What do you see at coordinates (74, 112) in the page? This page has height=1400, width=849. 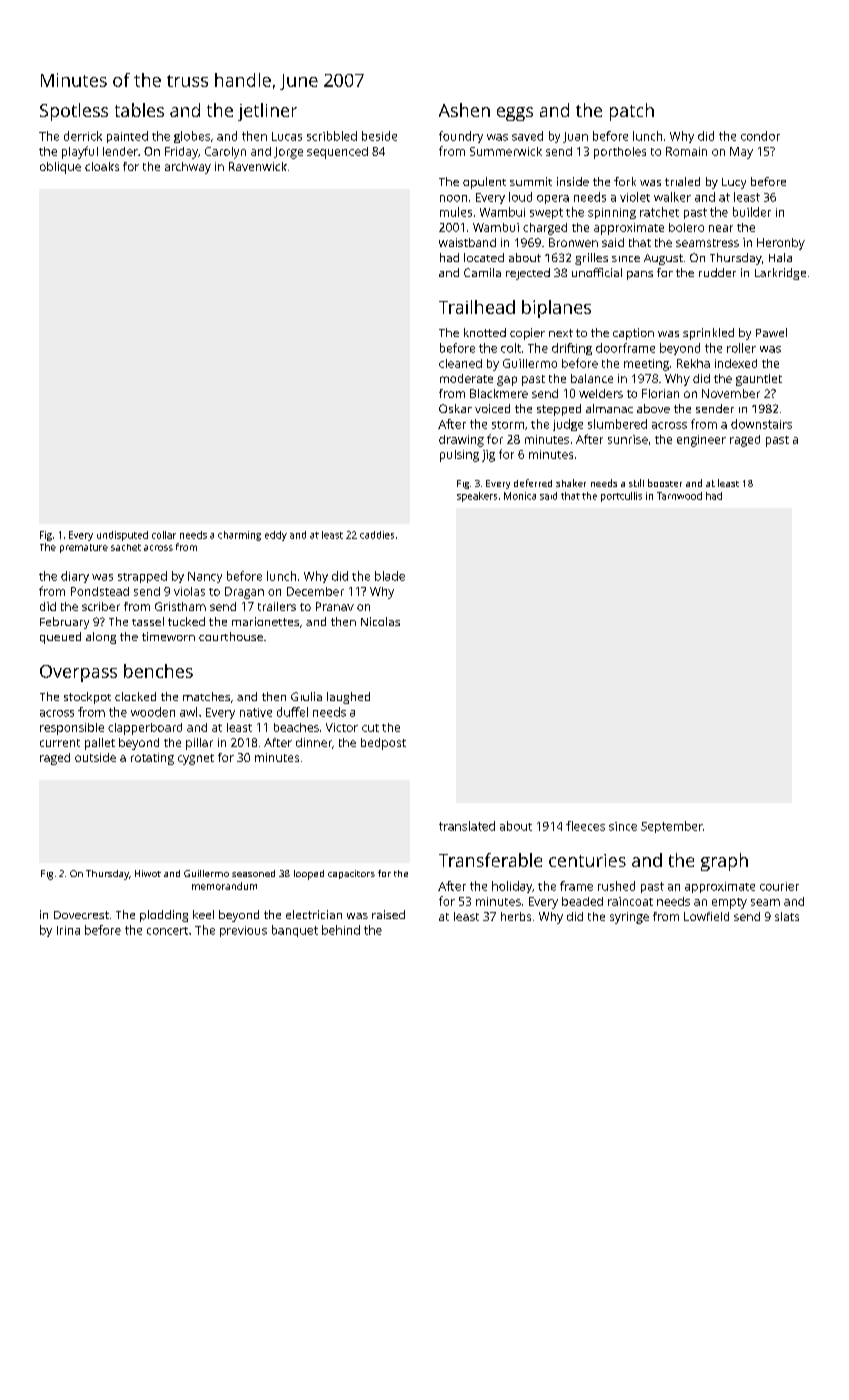 I see `Spotless` at bounding box center [74, 112].
